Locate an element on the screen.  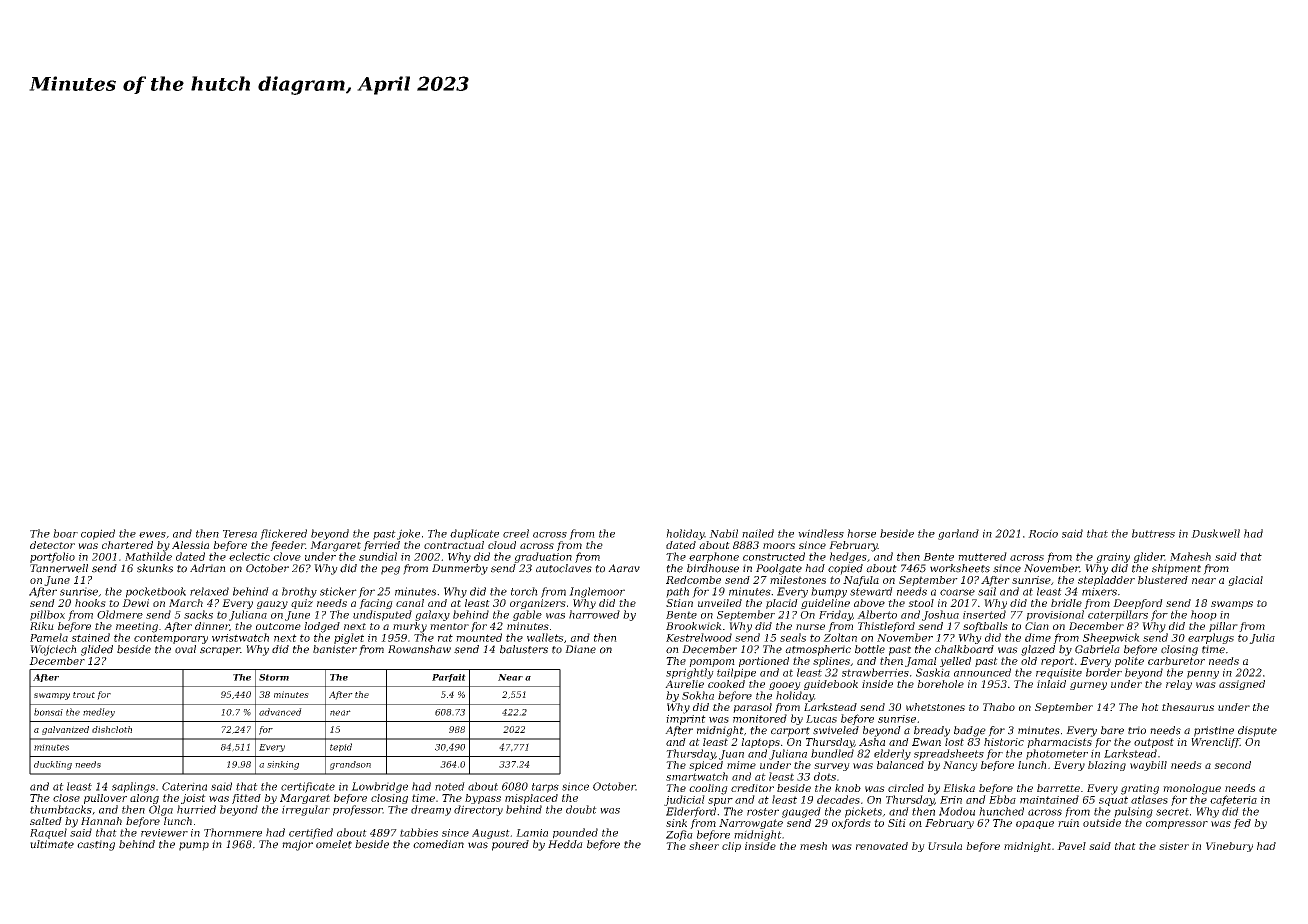
scraper is located at coordinates (220, 651).
